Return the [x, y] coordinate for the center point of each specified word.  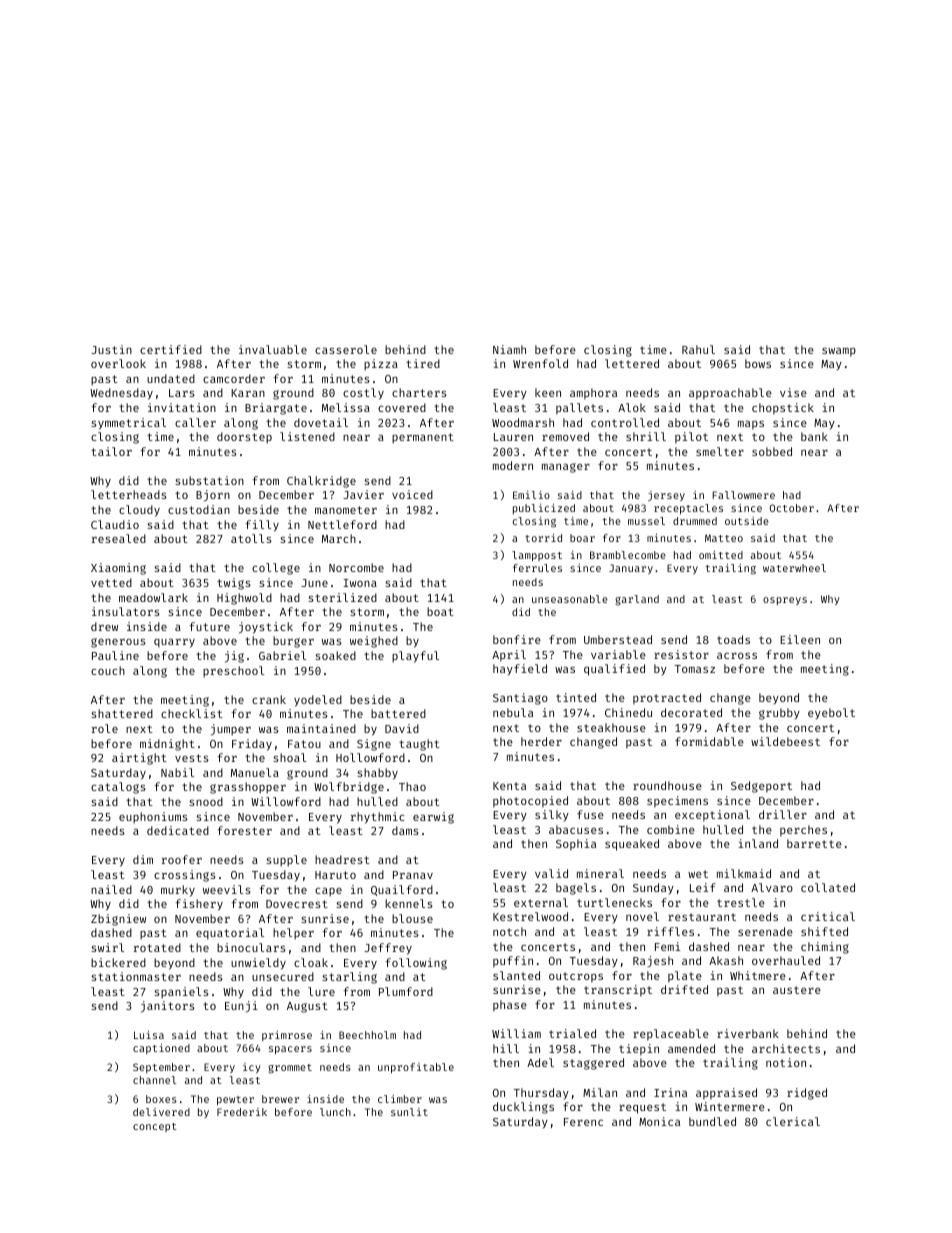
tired [423, 363]
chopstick [783, 409]
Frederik [242, 1112]
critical [828, 916]
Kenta [509, 786]
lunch [335, 1112]
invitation [182, 407]
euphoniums [153, 818]
